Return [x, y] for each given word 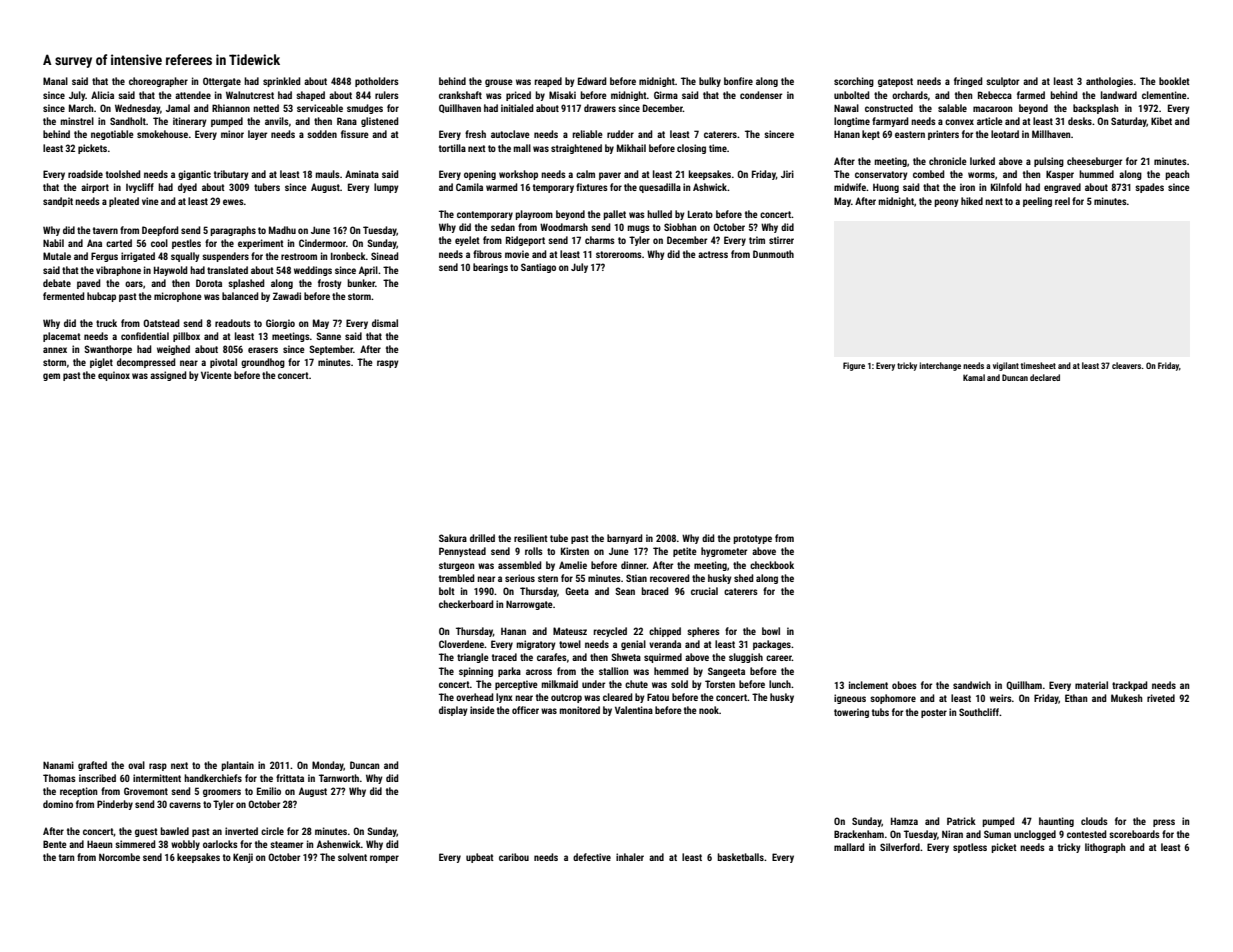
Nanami [58, 765]
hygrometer [724, 552]
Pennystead [462, 552]
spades [1149, 188]
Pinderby [115, 805]
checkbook [772, 565]
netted [266, 108]
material [1091, 685]
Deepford [160, 231]
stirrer [781, 240]
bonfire [738, 81]
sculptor [1002, 82]
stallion [614, 671]
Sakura [453, 538]
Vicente [216, 375]
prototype [752, 539]
